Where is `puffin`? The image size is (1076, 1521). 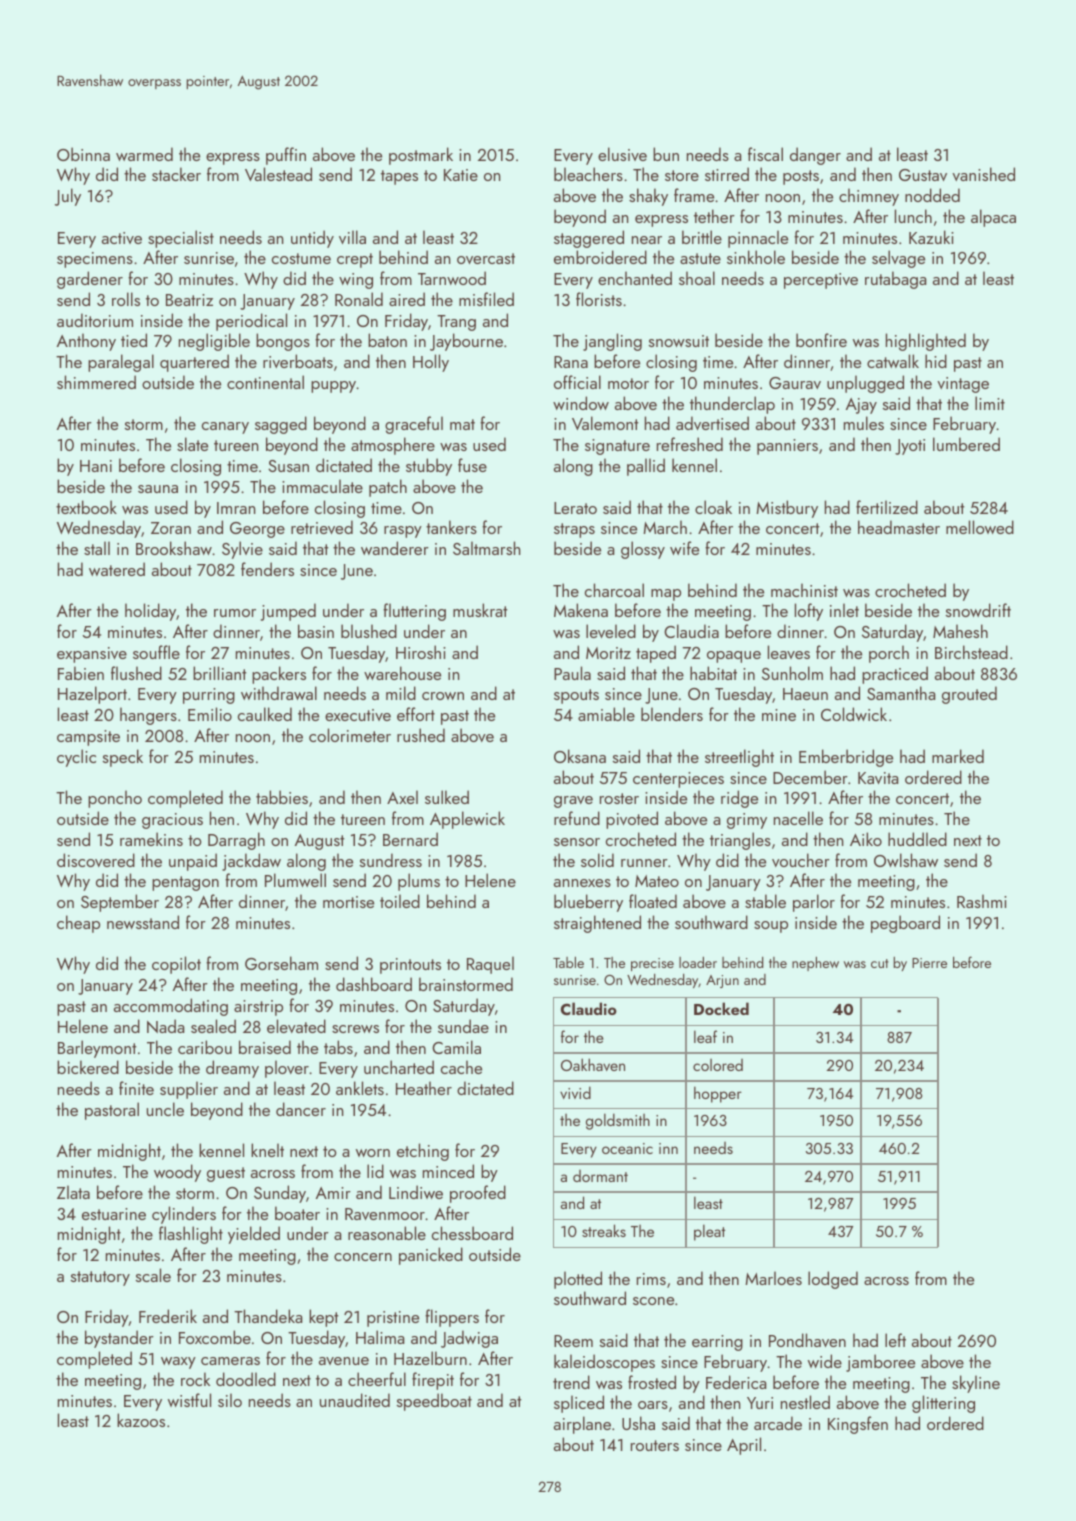
puffin is located at coordinates (286, 156).
